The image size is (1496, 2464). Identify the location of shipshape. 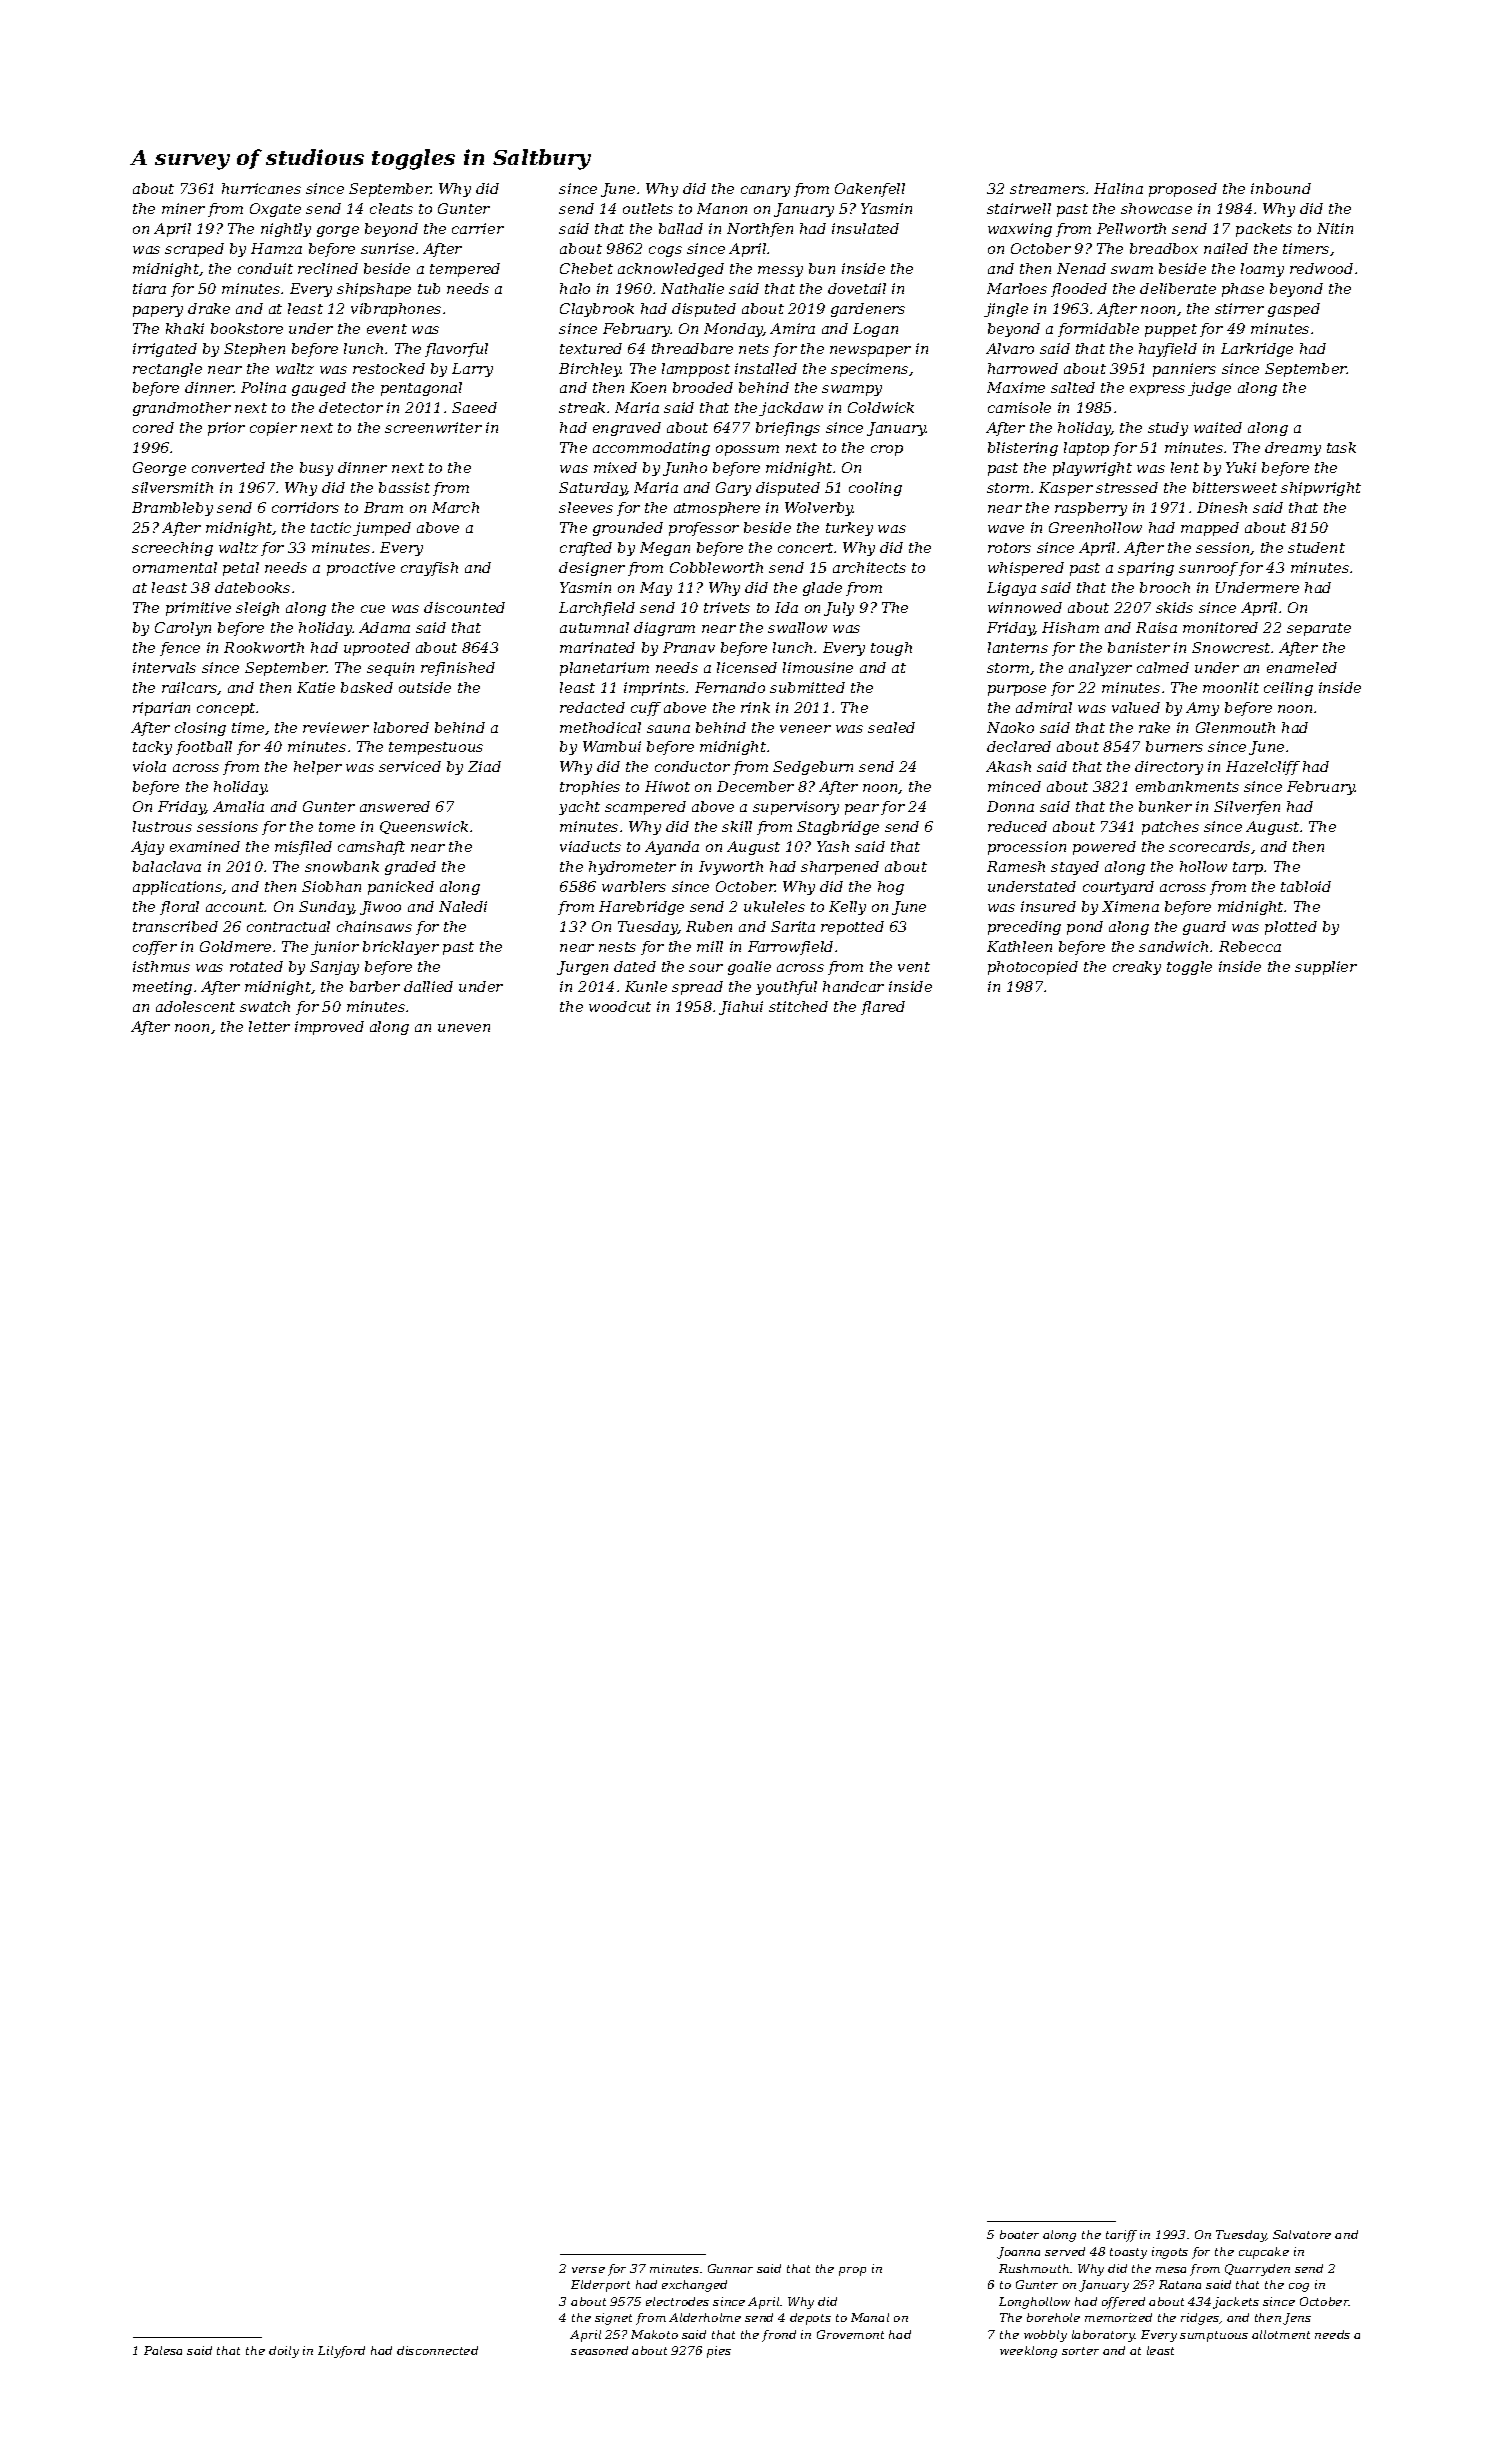
(374, 290).
